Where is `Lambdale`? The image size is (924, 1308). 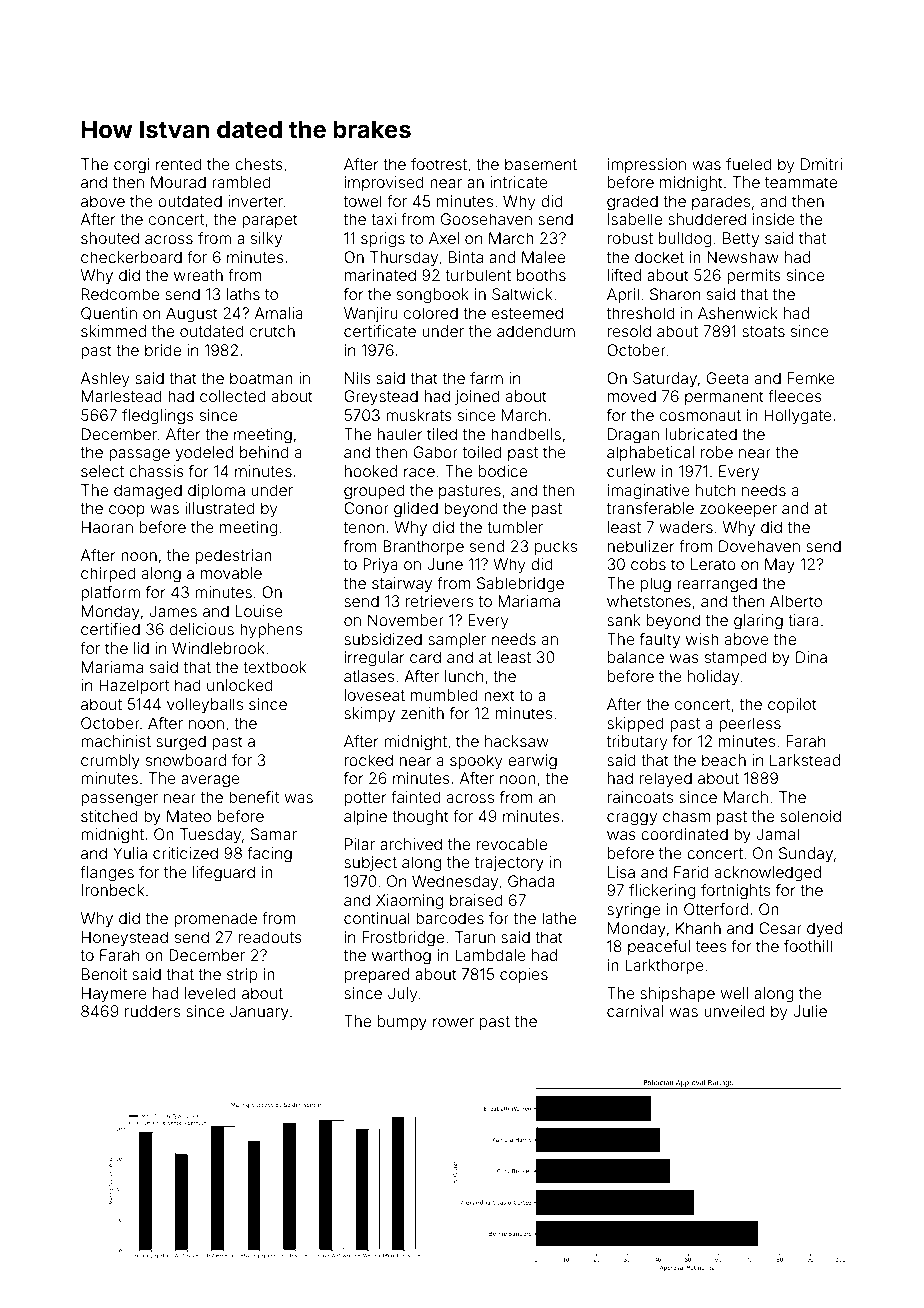
Lambdale is located at coordinates (490, 955).
